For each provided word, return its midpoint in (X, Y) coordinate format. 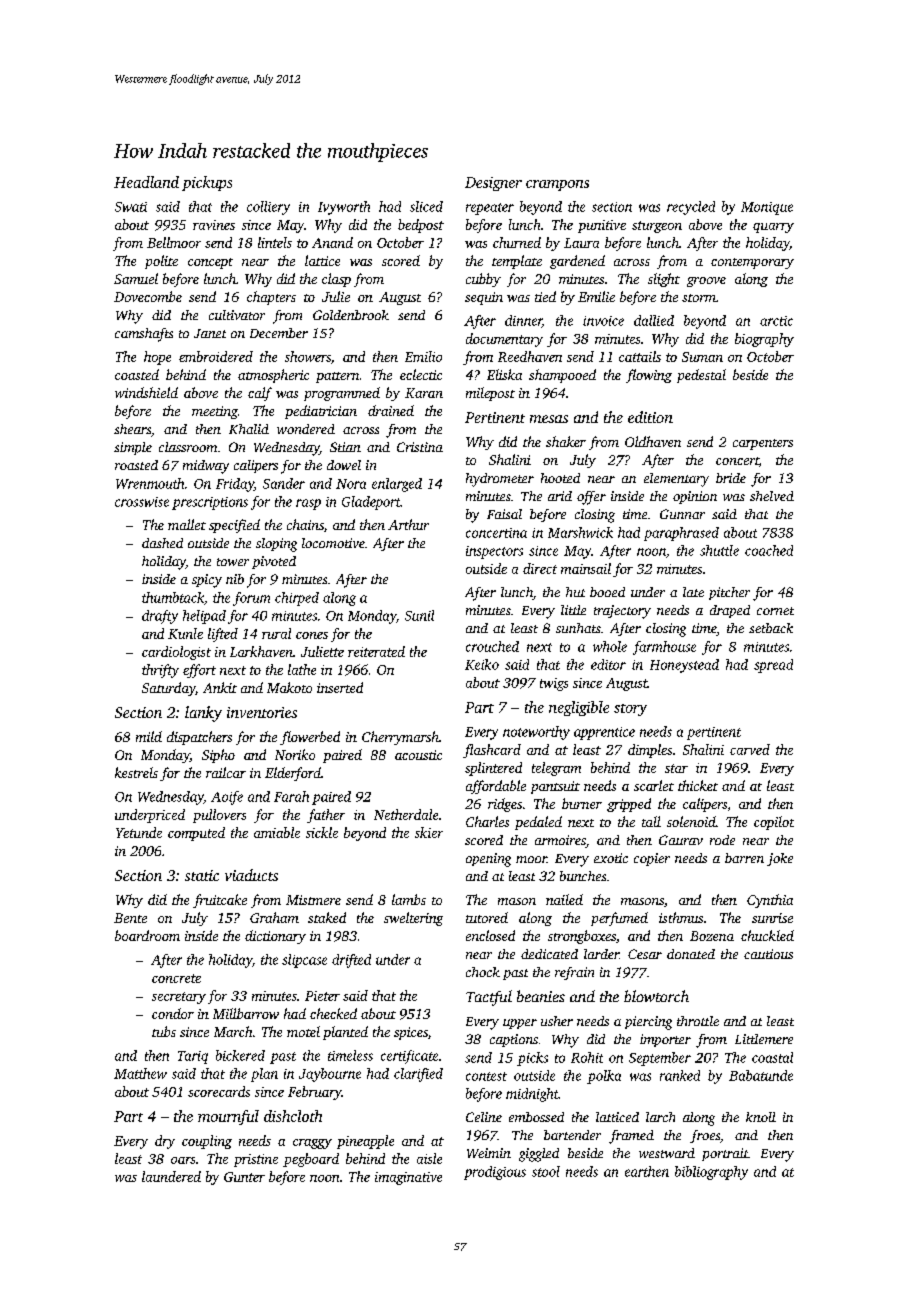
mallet (187, 524)
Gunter (244, 1177)
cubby (483, 280)
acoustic (418, 755)
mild (149, 736)
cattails (640, 356)
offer (591, 498)
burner (582, 803)
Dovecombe (148, 296)
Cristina (420, 447)
